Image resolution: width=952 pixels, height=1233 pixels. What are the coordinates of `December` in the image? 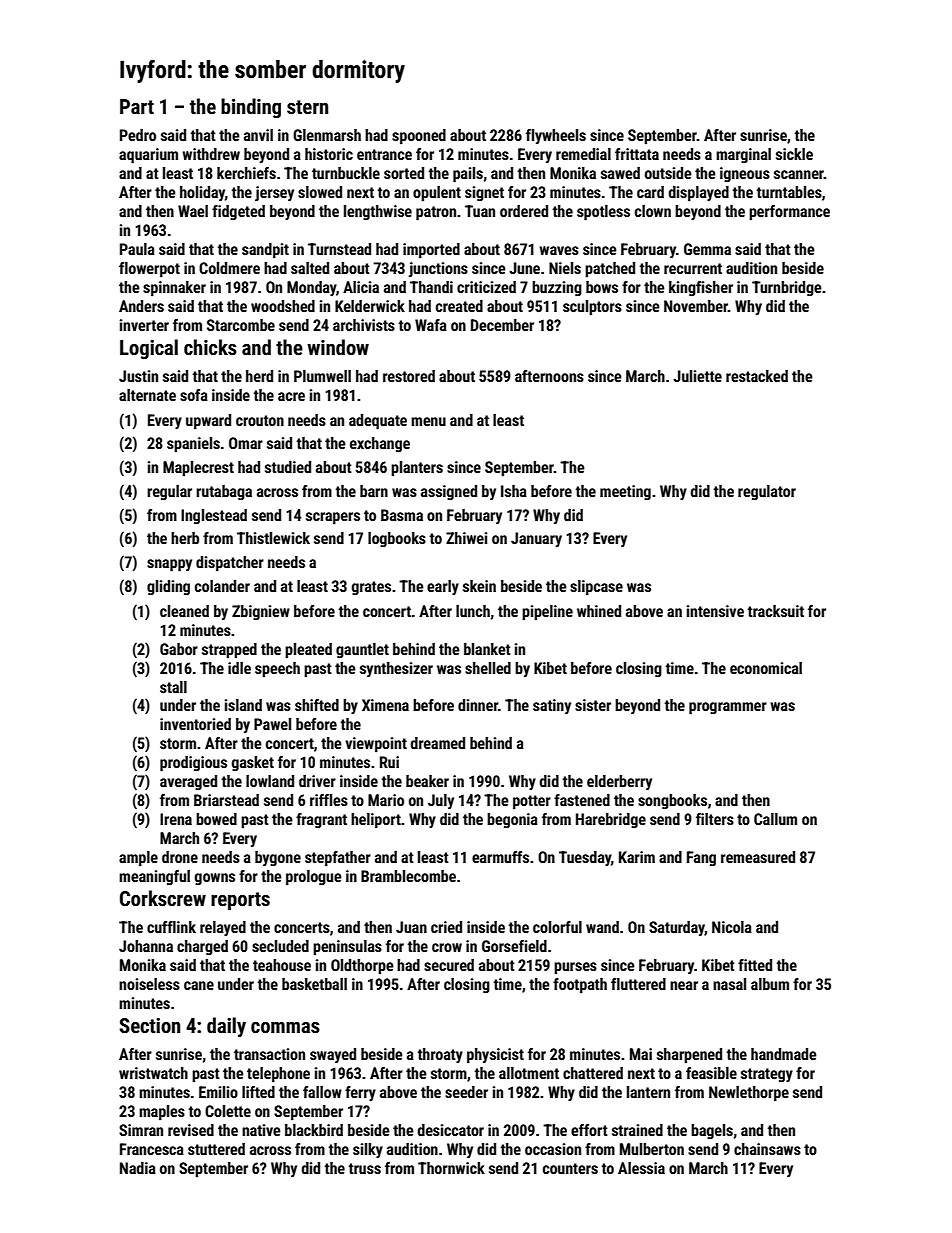 It's located at (502, 325).
